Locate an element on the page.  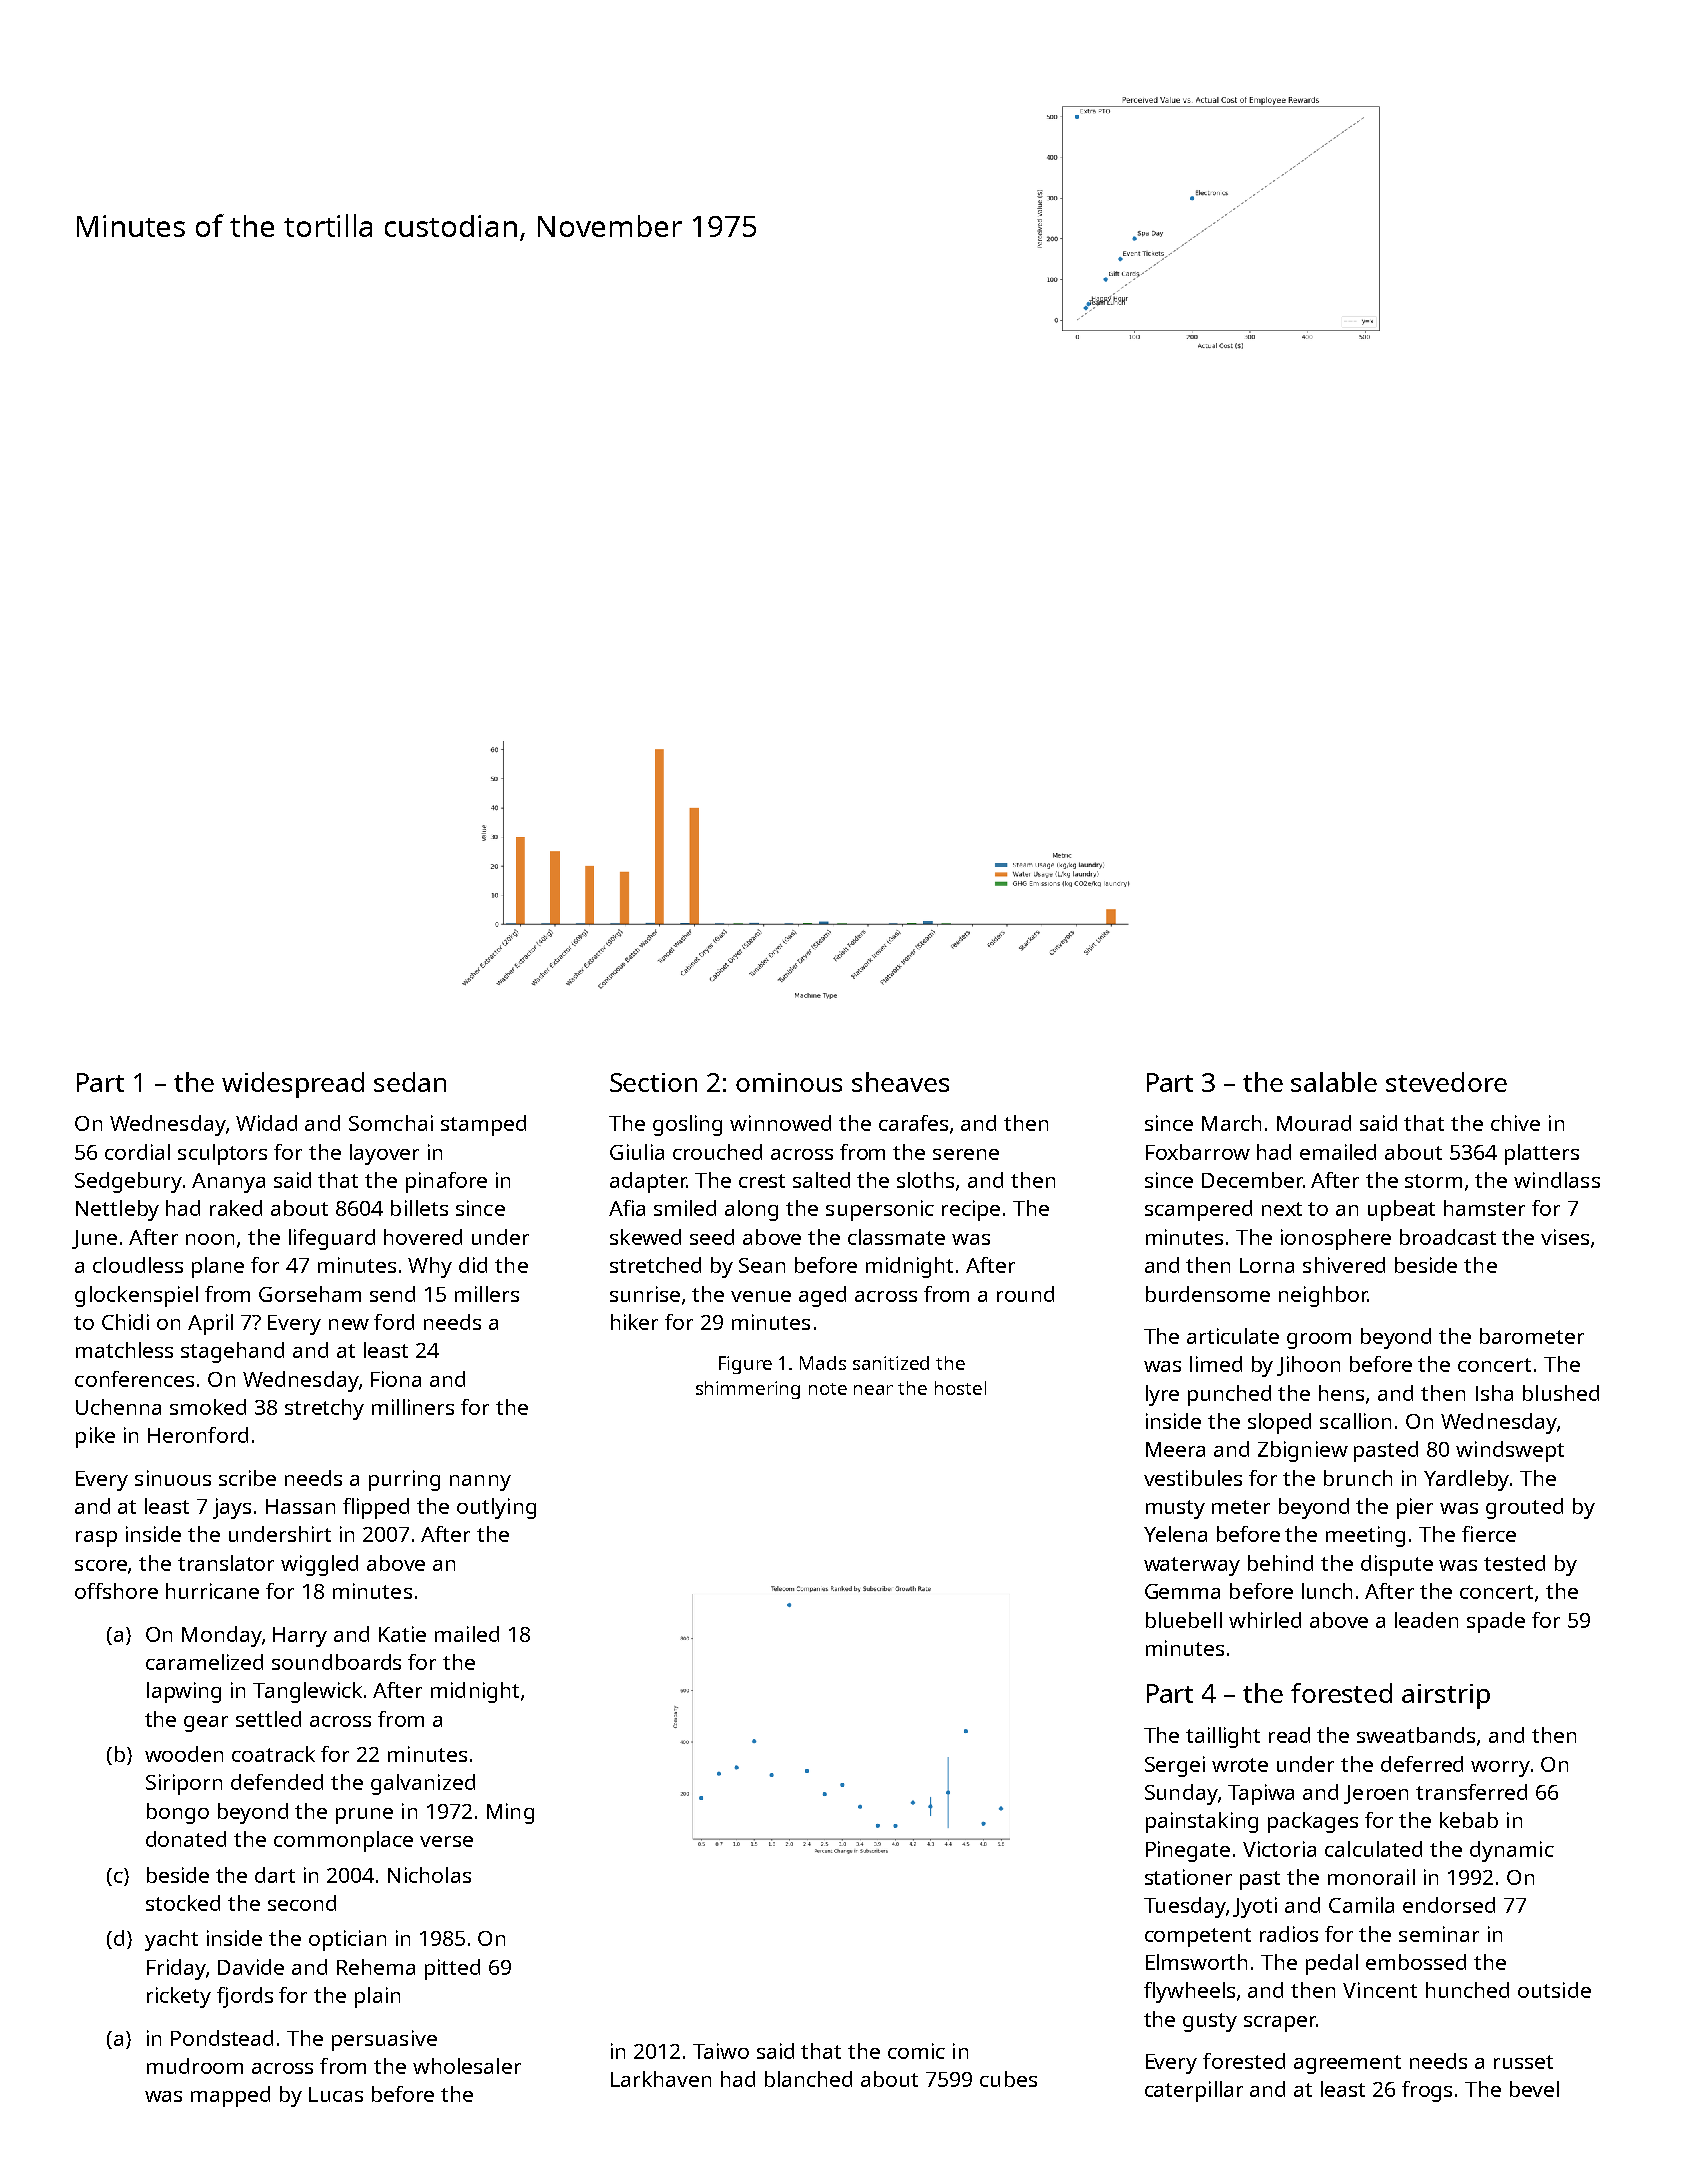
pinafore is located at coordinates (446, 1182).
